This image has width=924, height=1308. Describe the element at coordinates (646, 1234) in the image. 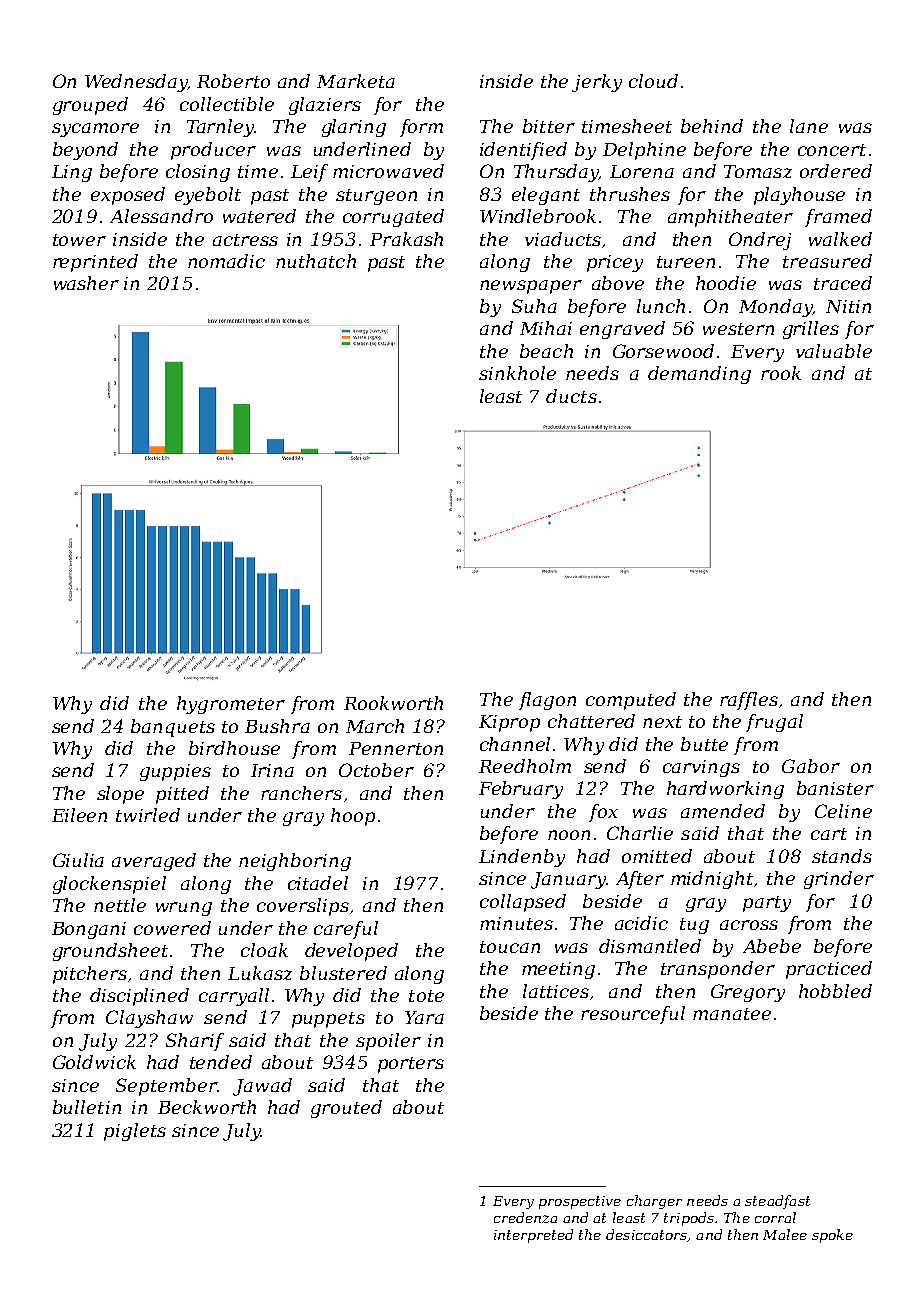

I see `desiccators` at that location.
